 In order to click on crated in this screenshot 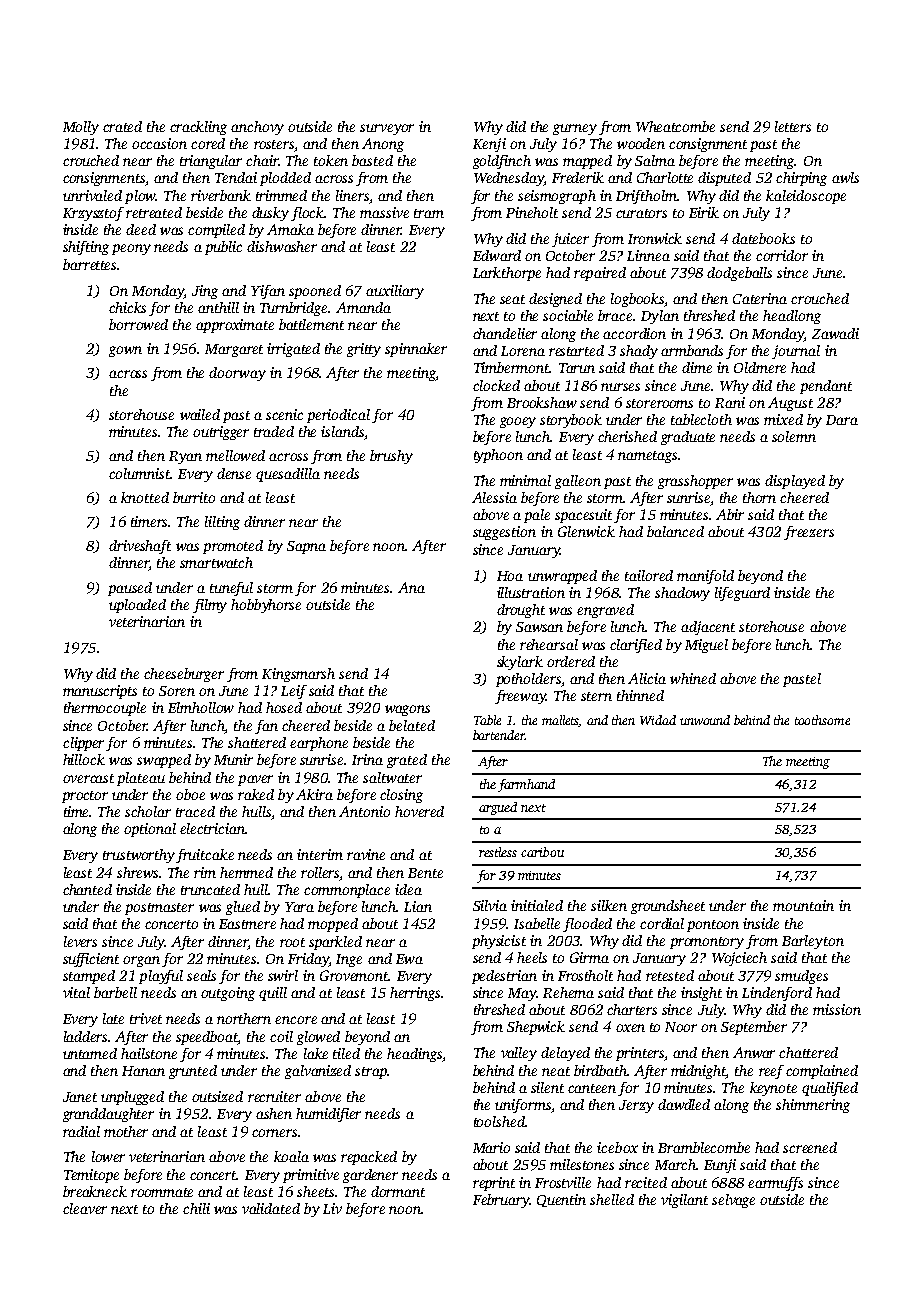, I will do `click(122, 126)`.
